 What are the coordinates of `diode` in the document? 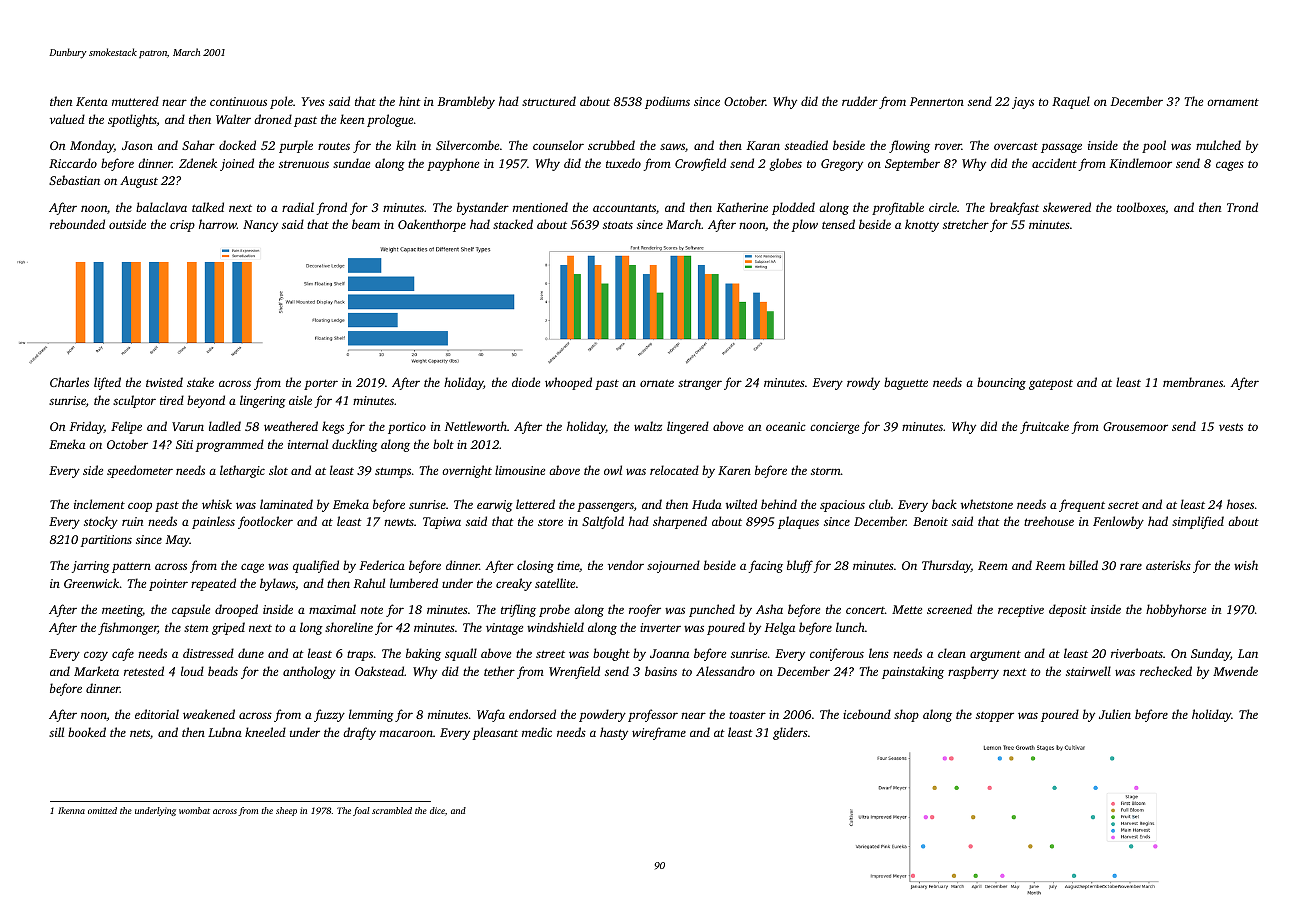 It's located at (526, 382).
